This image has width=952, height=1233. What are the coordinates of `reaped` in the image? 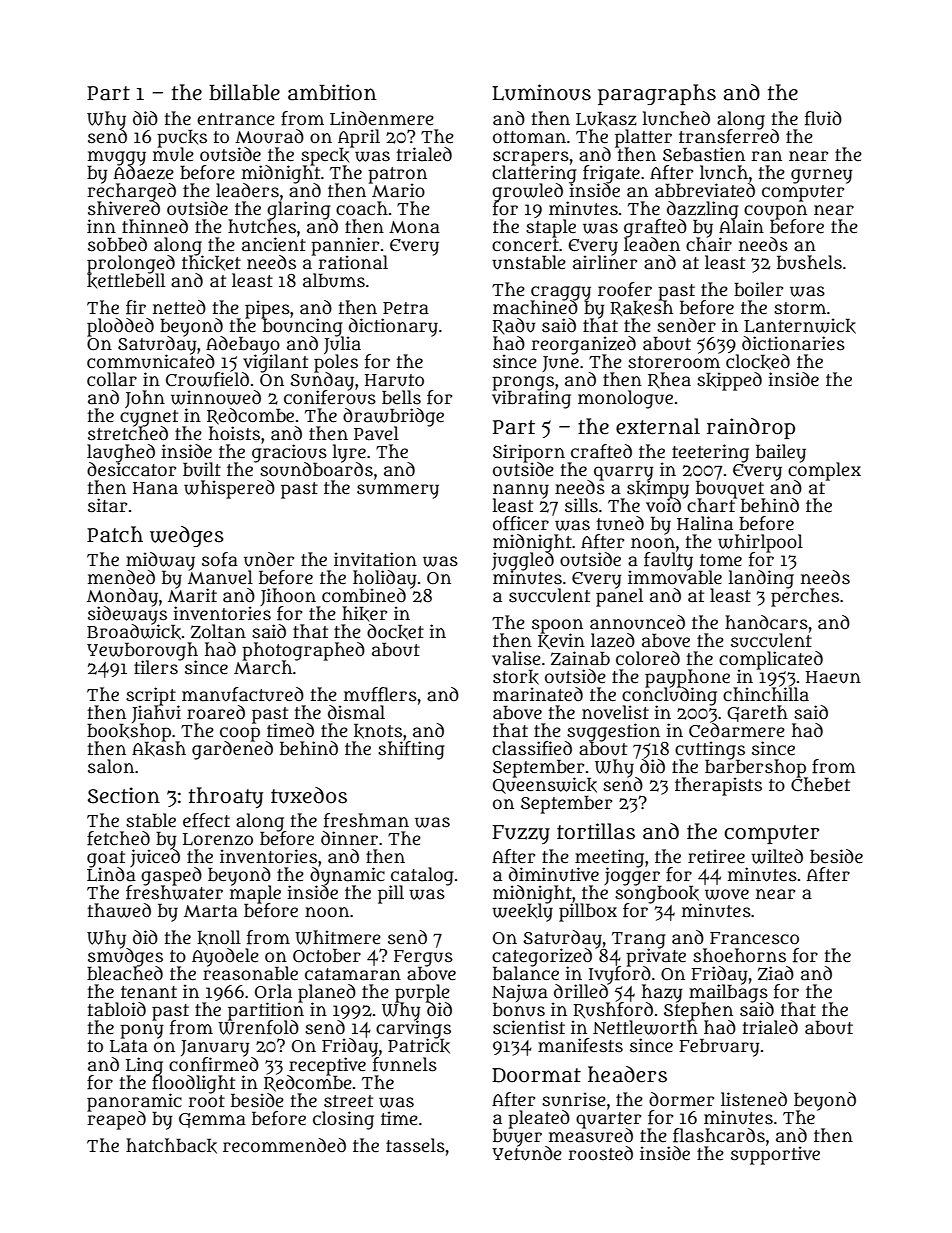 It's located at (116, 1120).
